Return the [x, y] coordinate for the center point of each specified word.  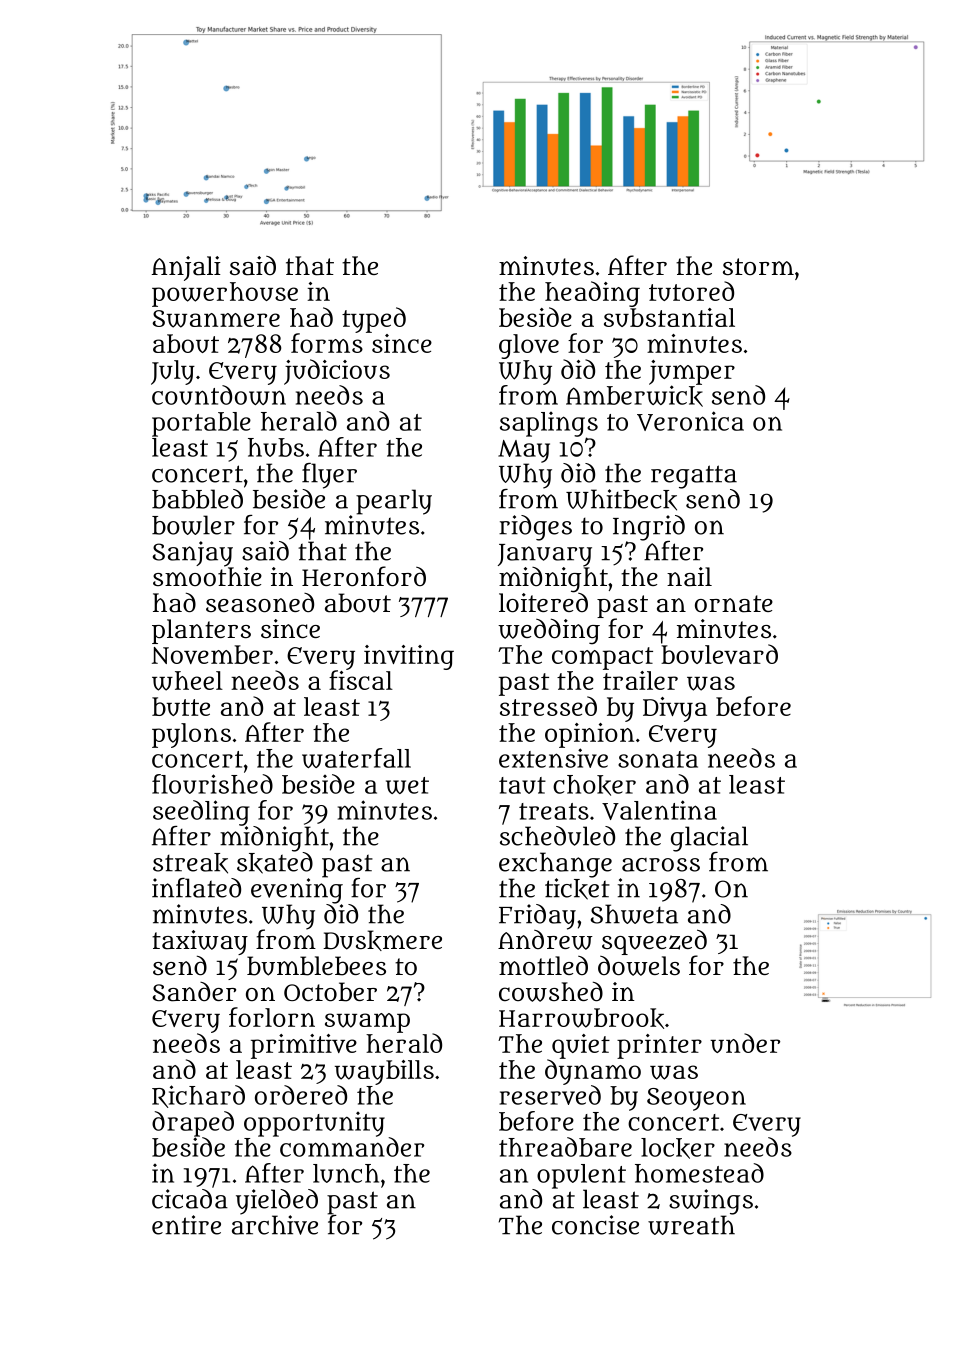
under [745, 1043]
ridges [535, 528]
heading [592, 294]
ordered [301, 1095]
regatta [694, 477]
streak [190, 863]
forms [327, 343]
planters [201, 631]
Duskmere [382, 940]
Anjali [186, 268]
